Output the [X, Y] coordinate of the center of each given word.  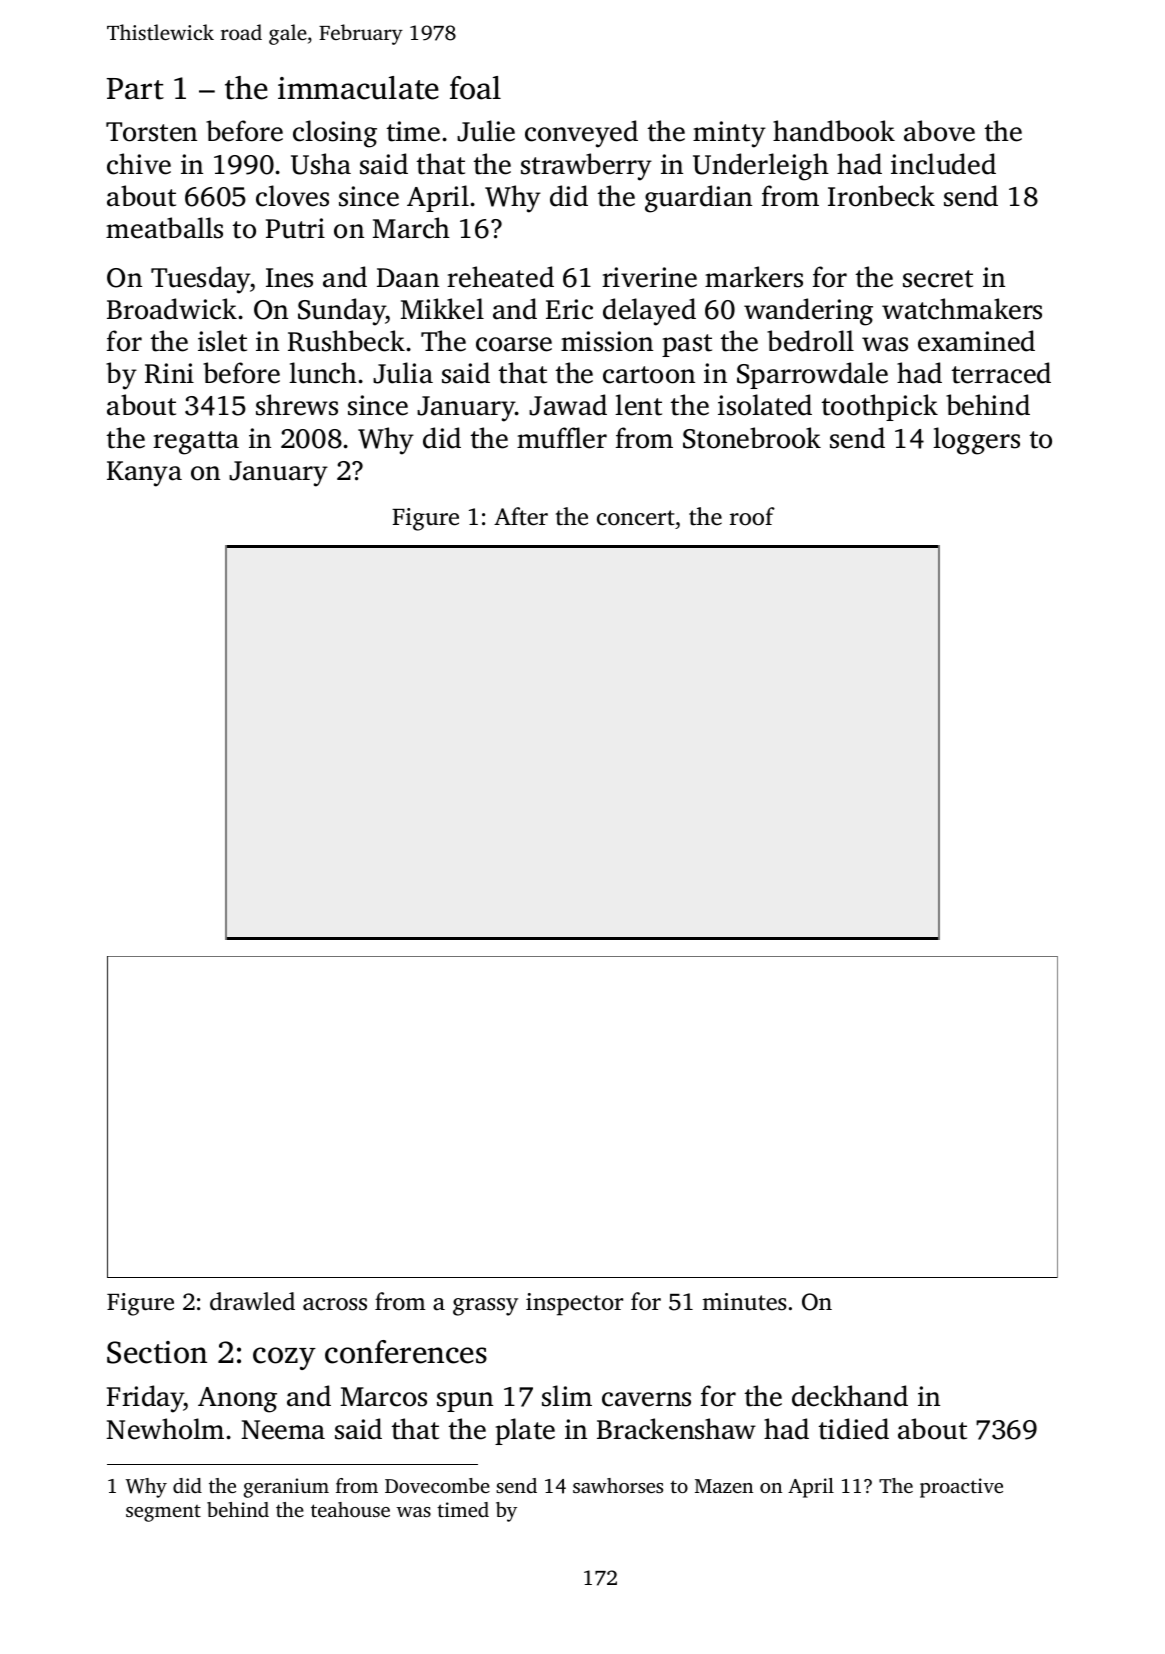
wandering [808, 312]
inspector [574, 1304]
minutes [744, 1302]
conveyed [581, 134]
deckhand [850, 1396]
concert [636, 518]
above [939, 131]
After [521, 516]
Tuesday [201, 280]
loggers [976, 441]
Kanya [144, 474]
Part [135, 89]
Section [157, 1352]
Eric [569, 309]
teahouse [350, 1509]
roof [752, 516]
